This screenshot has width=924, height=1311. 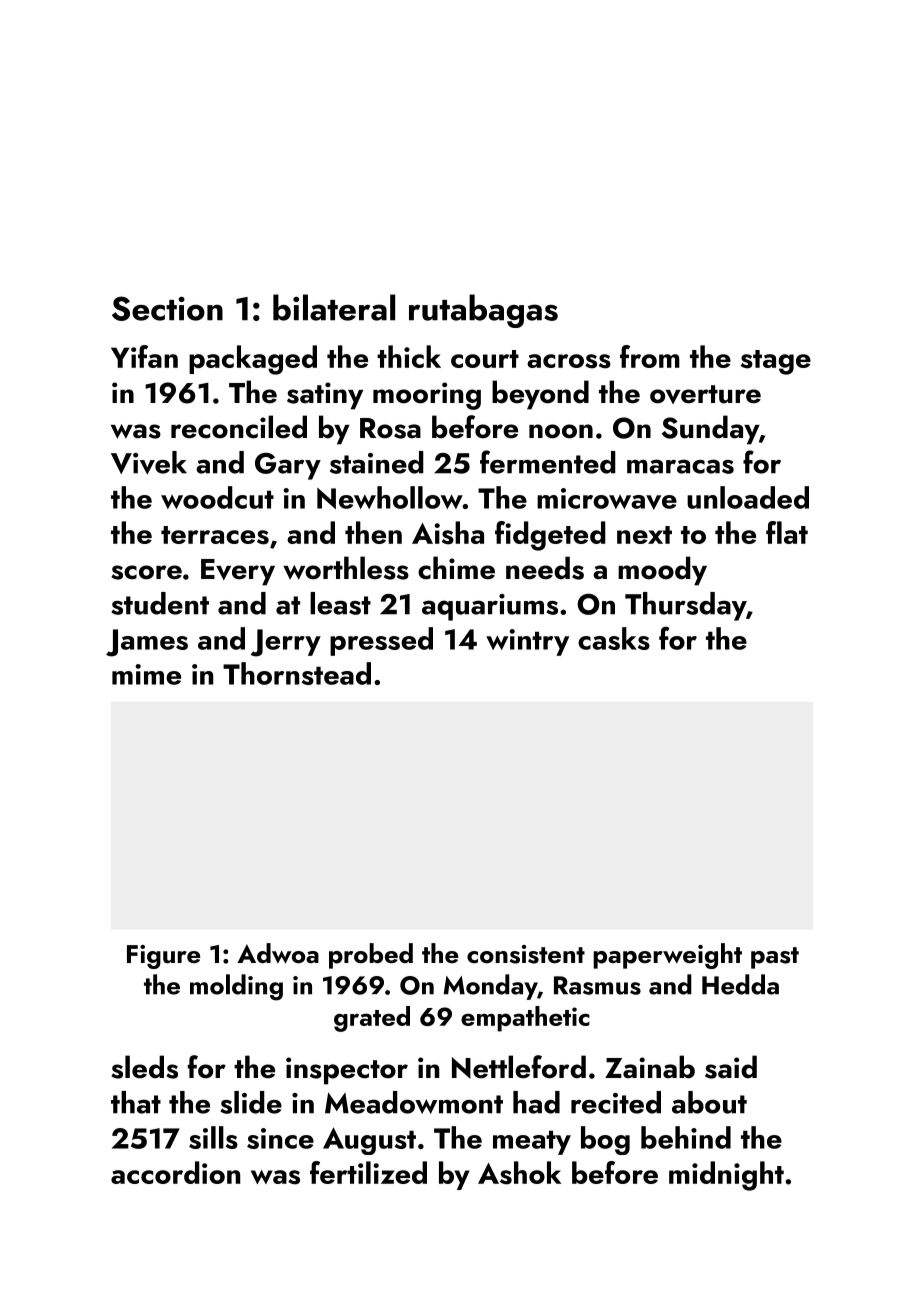 I want to click on mime, so click(x=146, y=674).
